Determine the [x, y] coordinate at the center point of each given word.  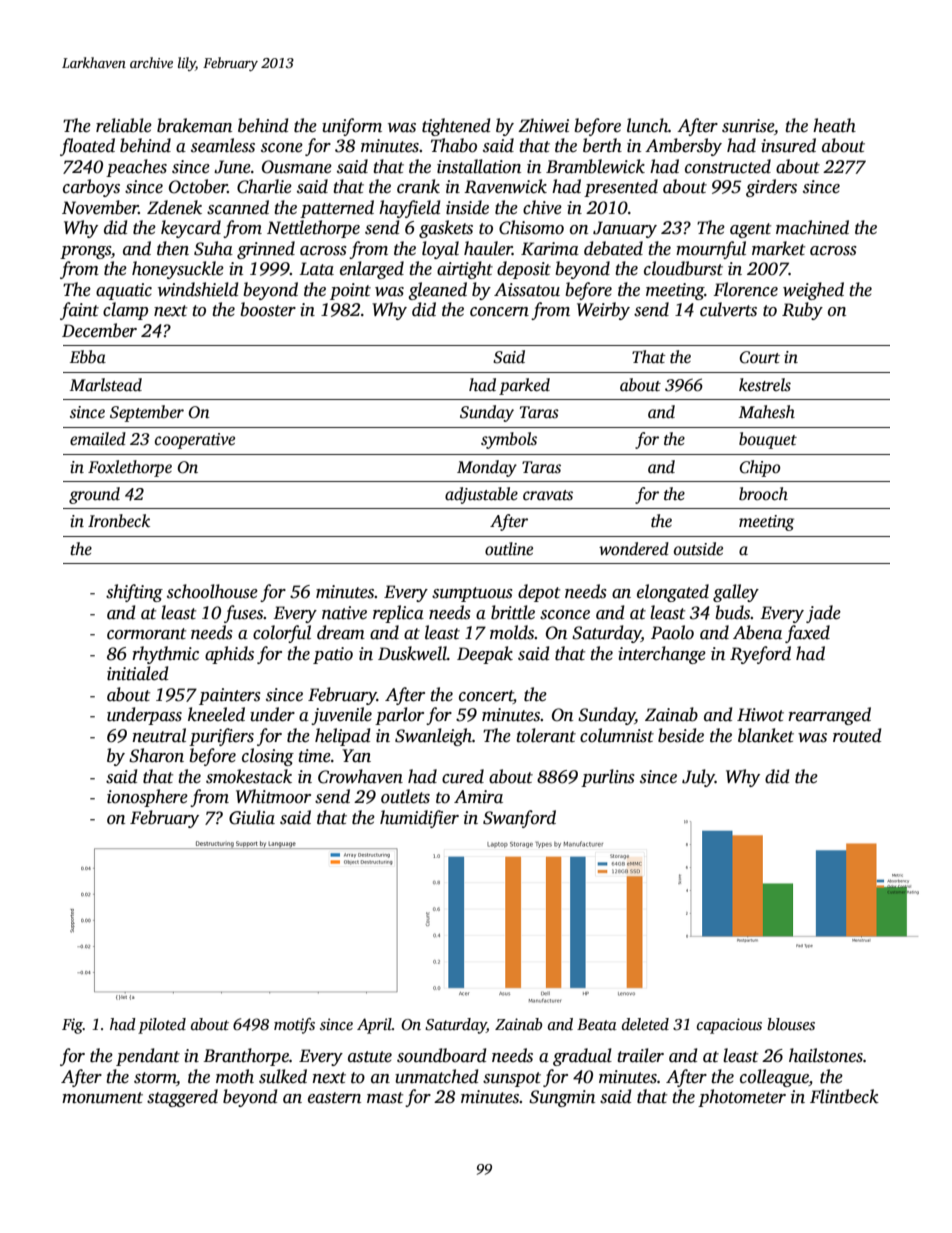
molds [512, 632]
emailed [98, 439]
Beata [597, 1024]
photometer [742, 1098]
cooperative [195, 441]
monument [102, 1098]
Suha [213, 248]
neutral [159, 735]
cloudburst [683, 268]
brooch [763, 494]
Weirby [603, 311]
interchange [662, 655]
